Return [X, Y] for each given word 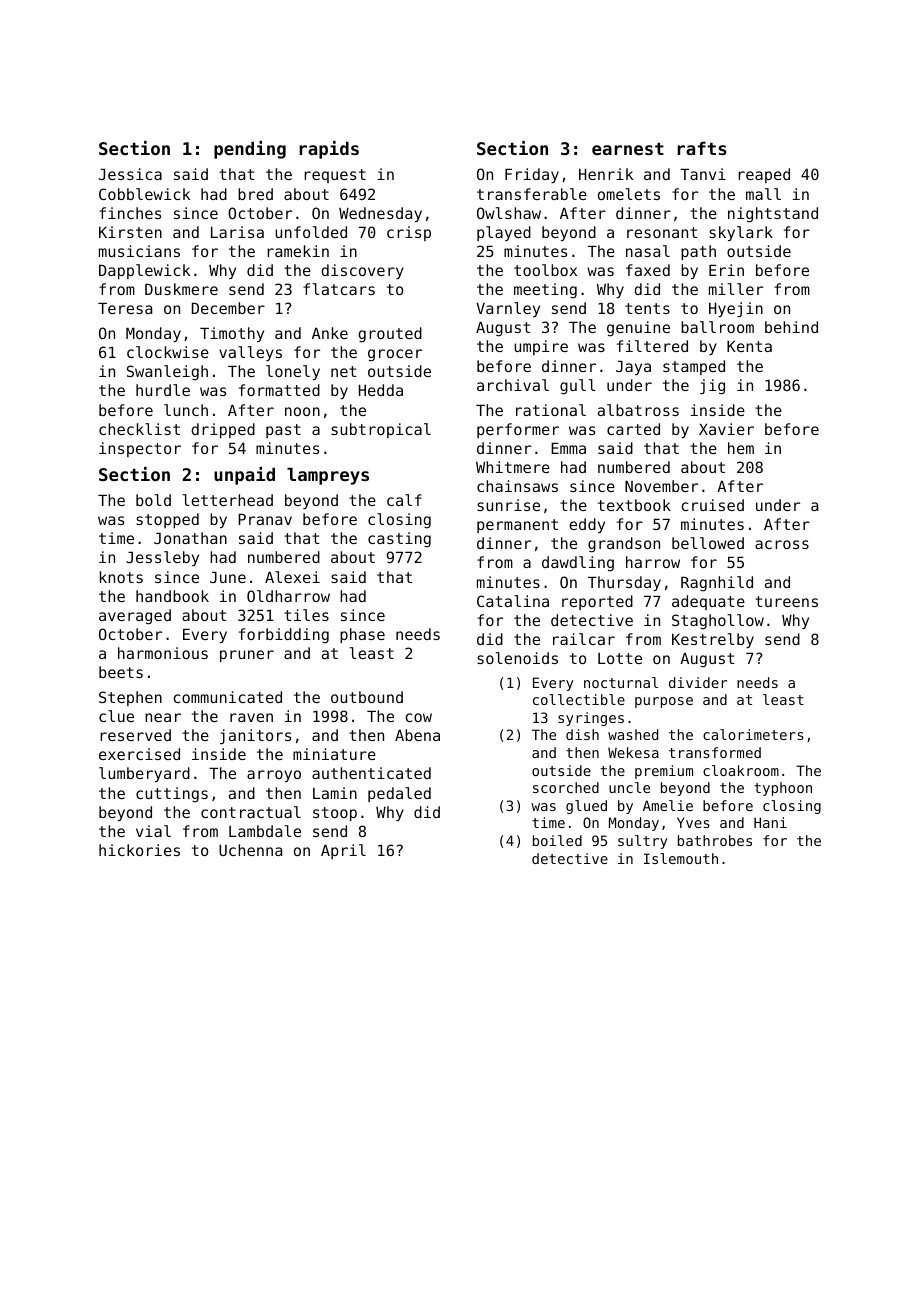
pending [250, 150]
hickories [139, 850]
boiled [557, 840]
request [335, 176]
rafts [702, 148]
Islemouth [681, 858]
